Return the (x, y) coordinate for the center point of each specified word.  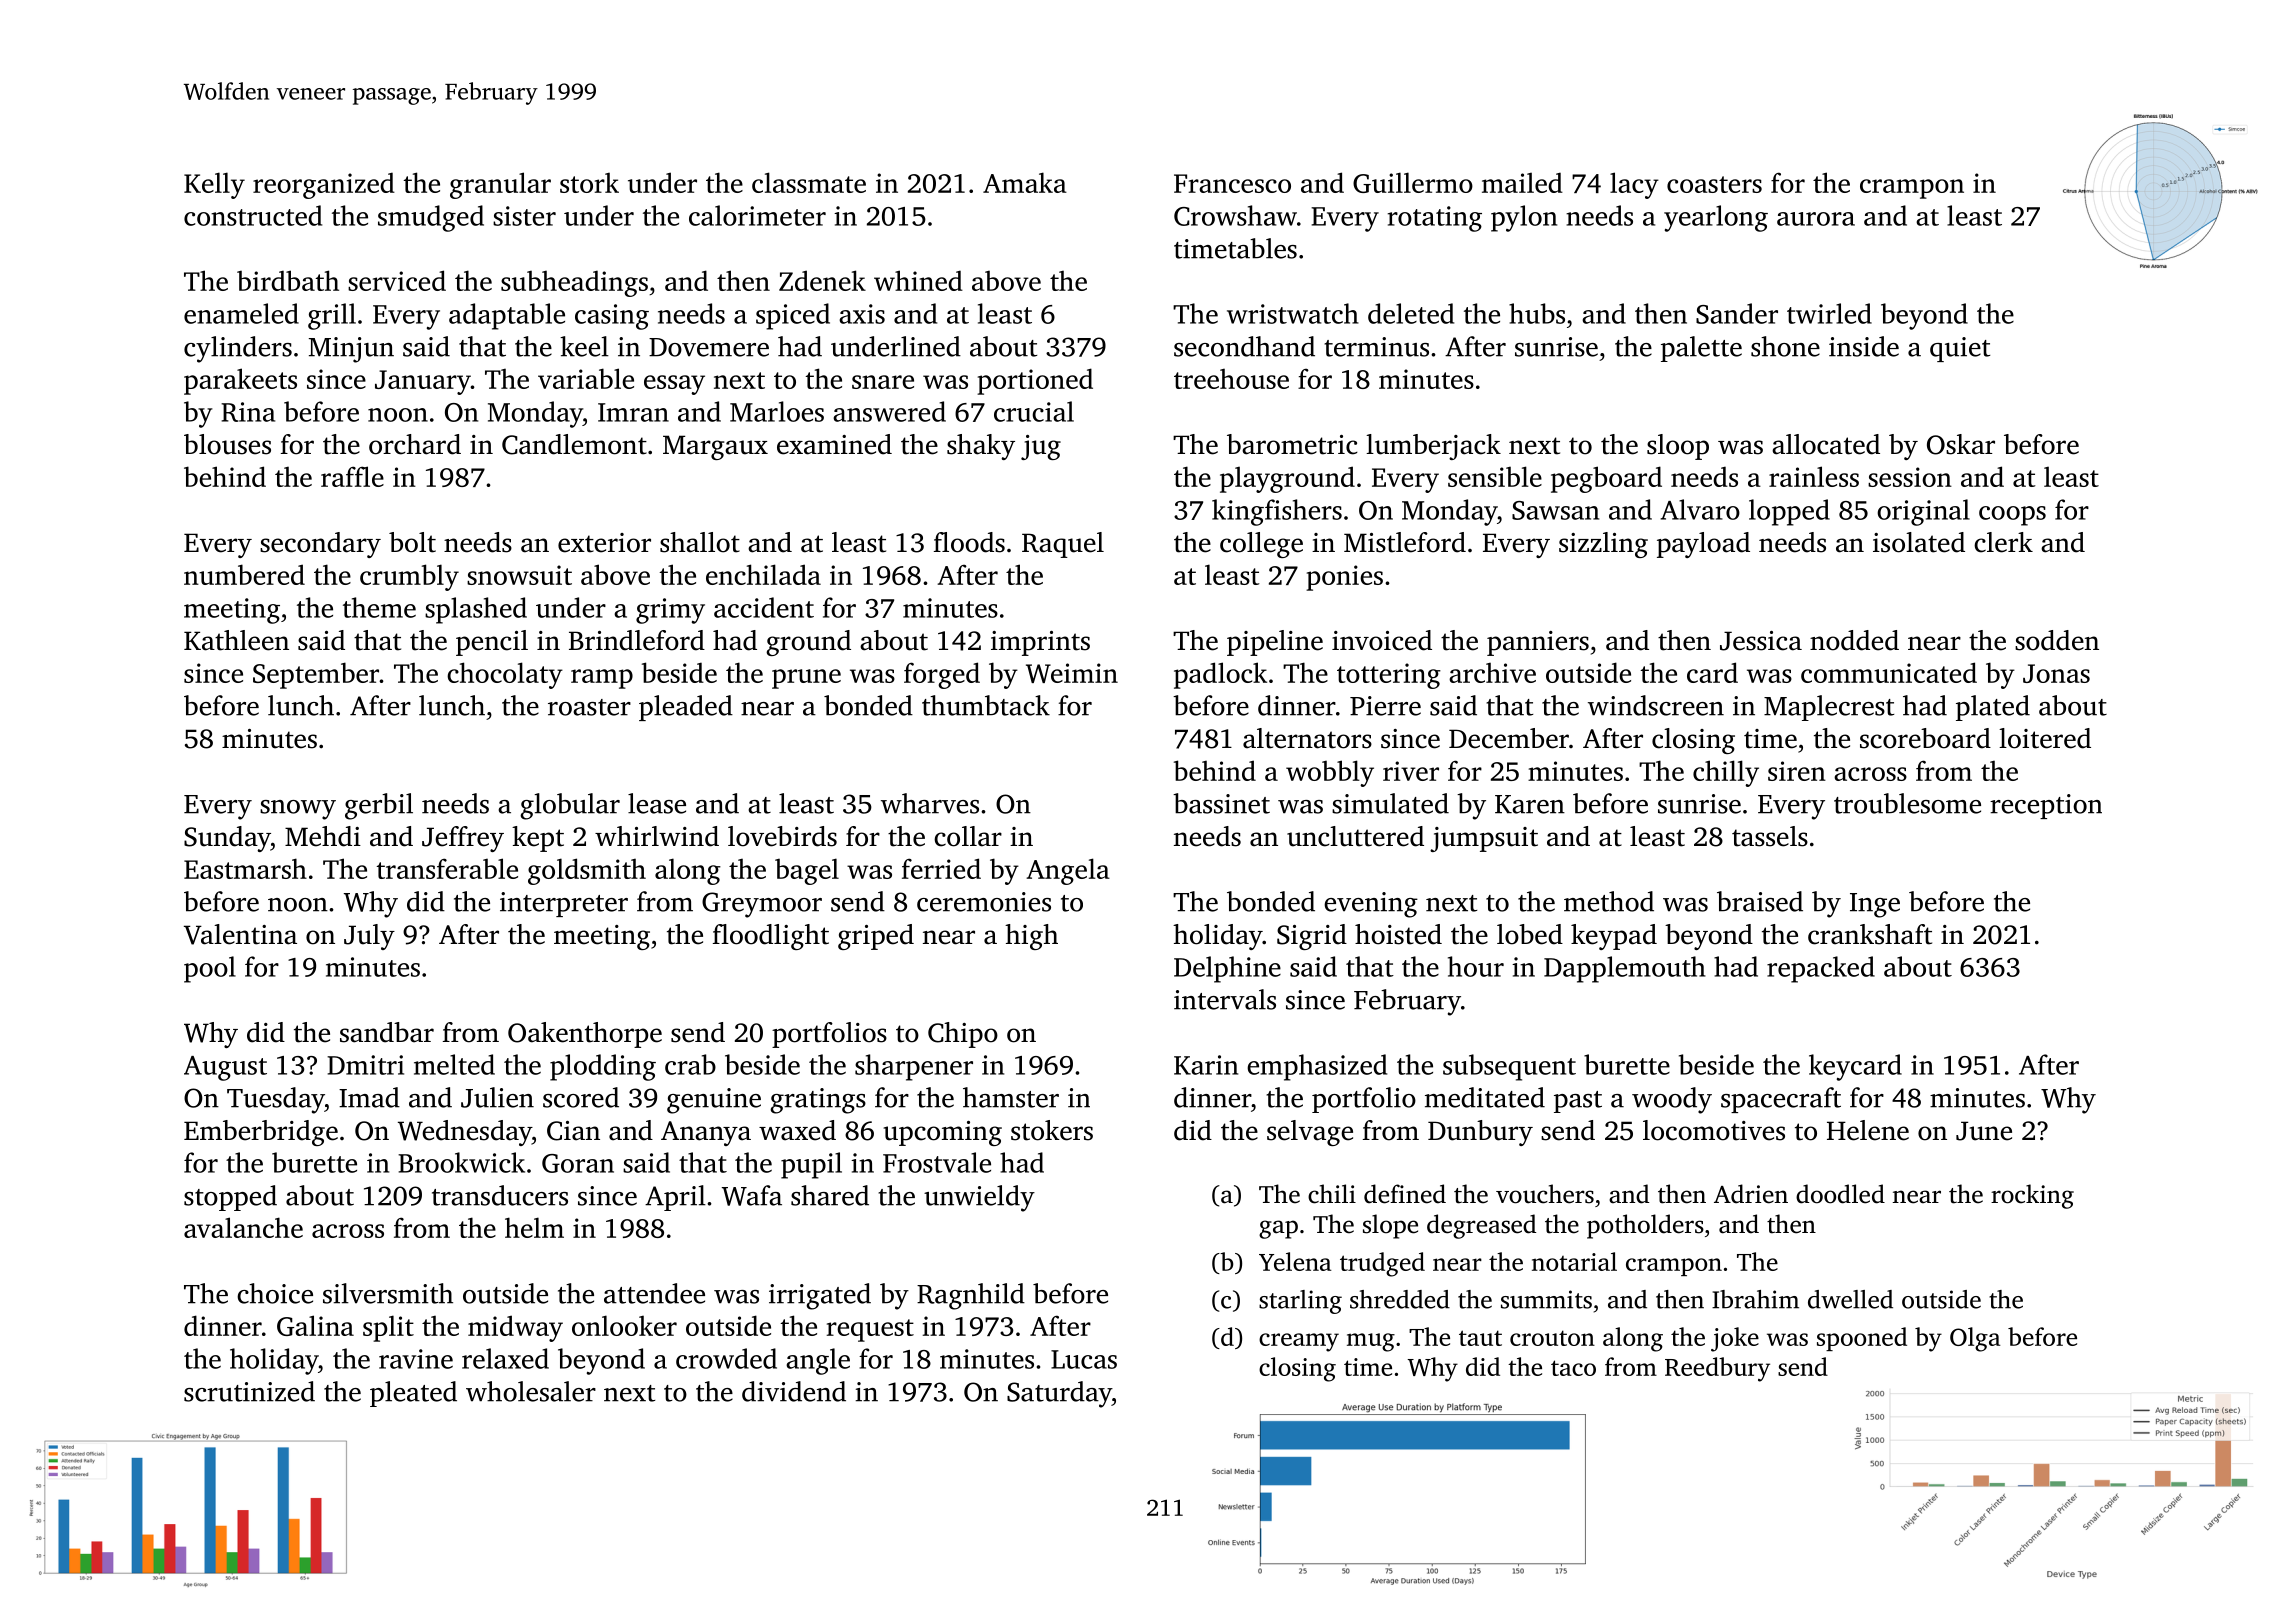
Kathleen (236, 640)
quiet (1960, 349)
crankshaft (1870, 934)
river (1411, 771)
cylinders (238, 349)
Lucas (1084, 1359)
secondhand (1244, 346)
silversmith (388, 1293)
